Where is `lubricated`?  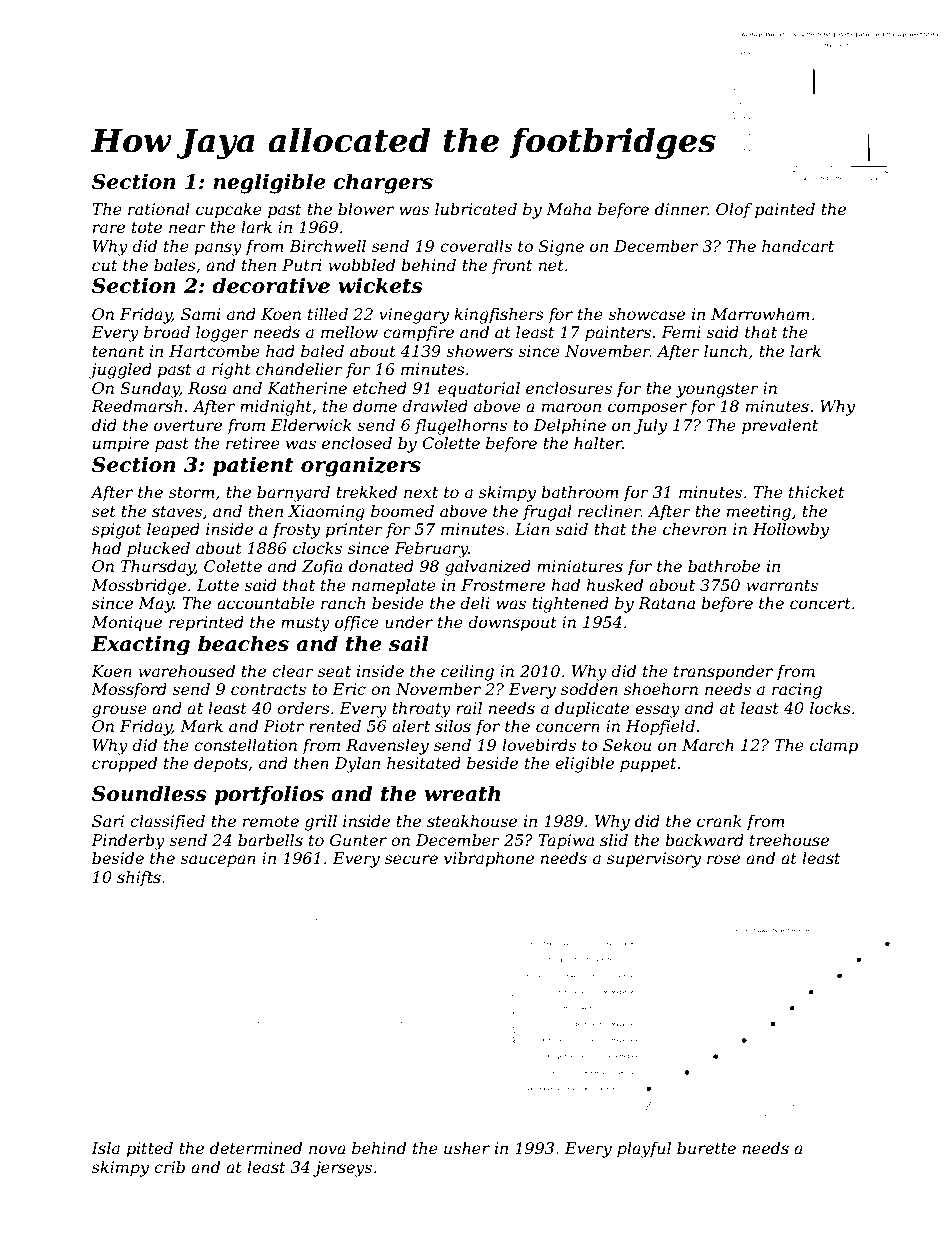 lubricated is located at coordinates (476, 209).
